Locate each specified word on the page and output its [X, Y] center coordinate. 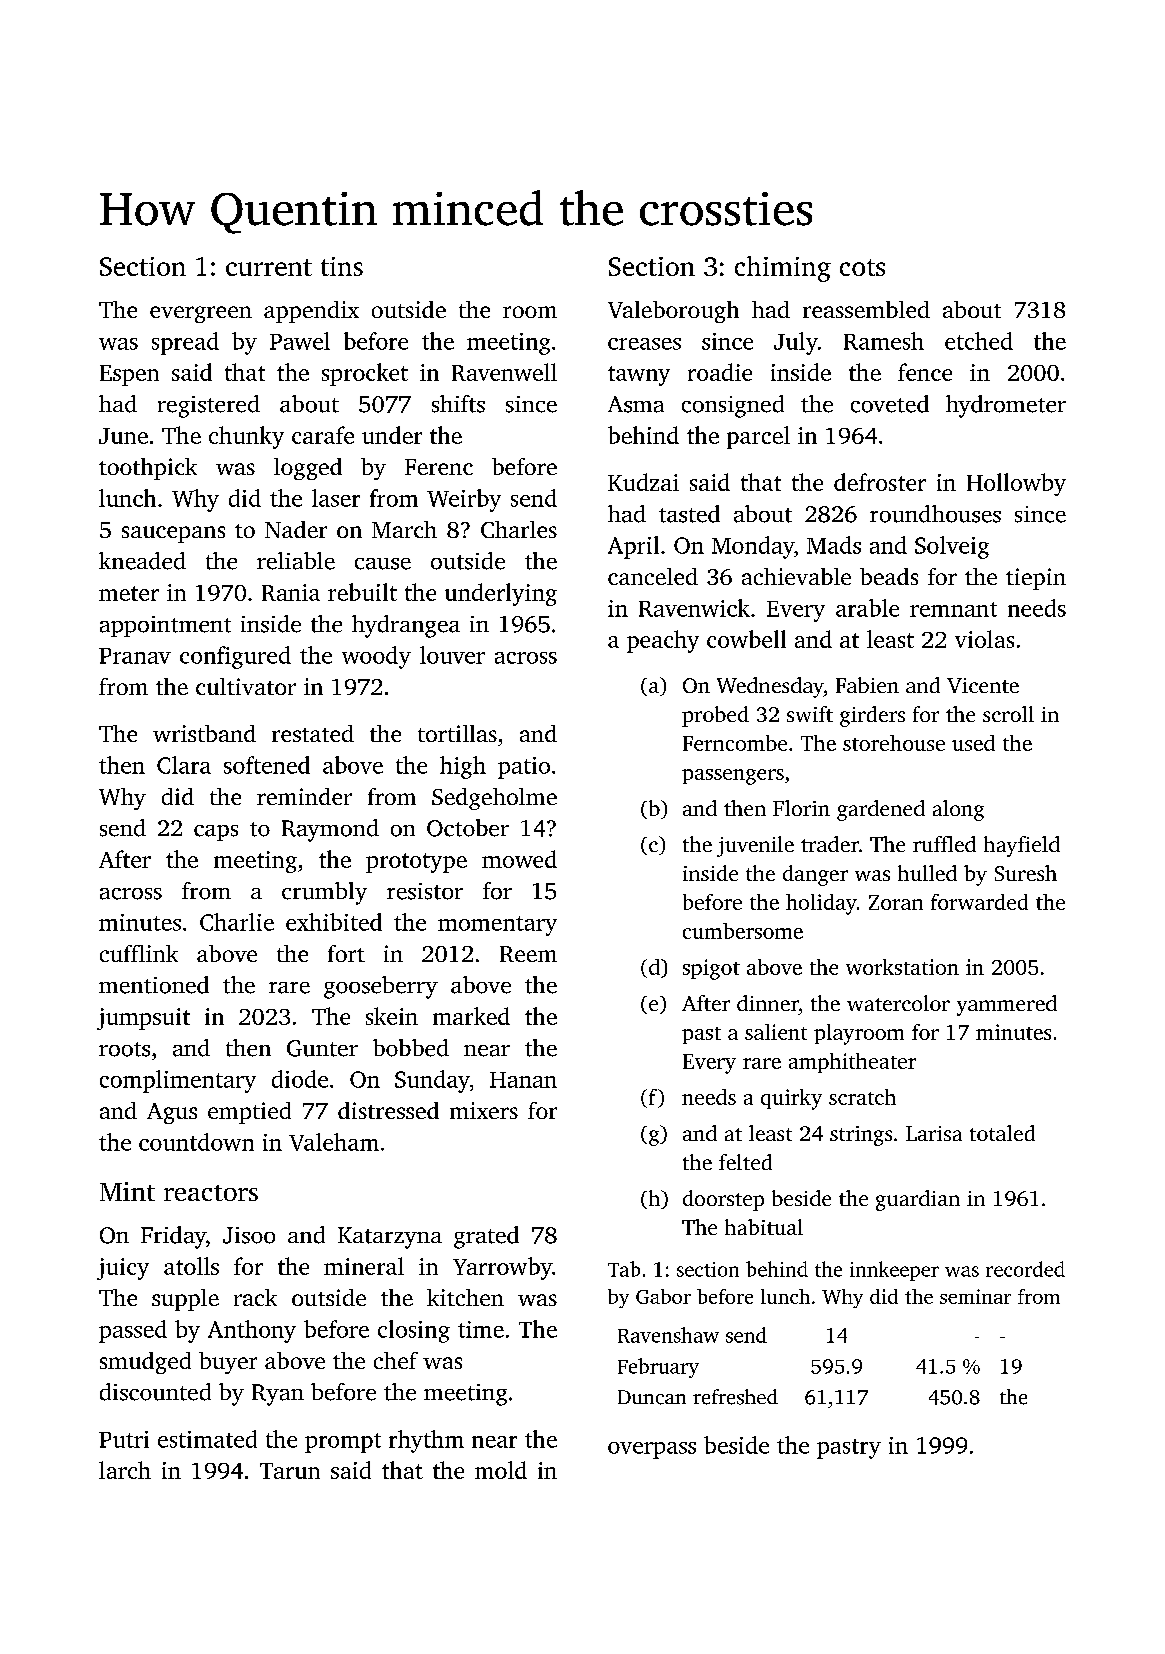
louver [452, 655]
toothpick [148, 469]
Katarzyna [390, 1238]
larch [125, 1470]
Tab [624, 1269]
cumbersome [743, 931]
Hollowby [1016, 484]
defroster [880, 482]
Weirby [464, 500]
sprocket [365, 374]
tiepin [1036, 579]
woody [376, 657]
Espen [129, 375]
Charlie [237, 922]
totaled [1002, 1133]
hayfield [1022, 846]
